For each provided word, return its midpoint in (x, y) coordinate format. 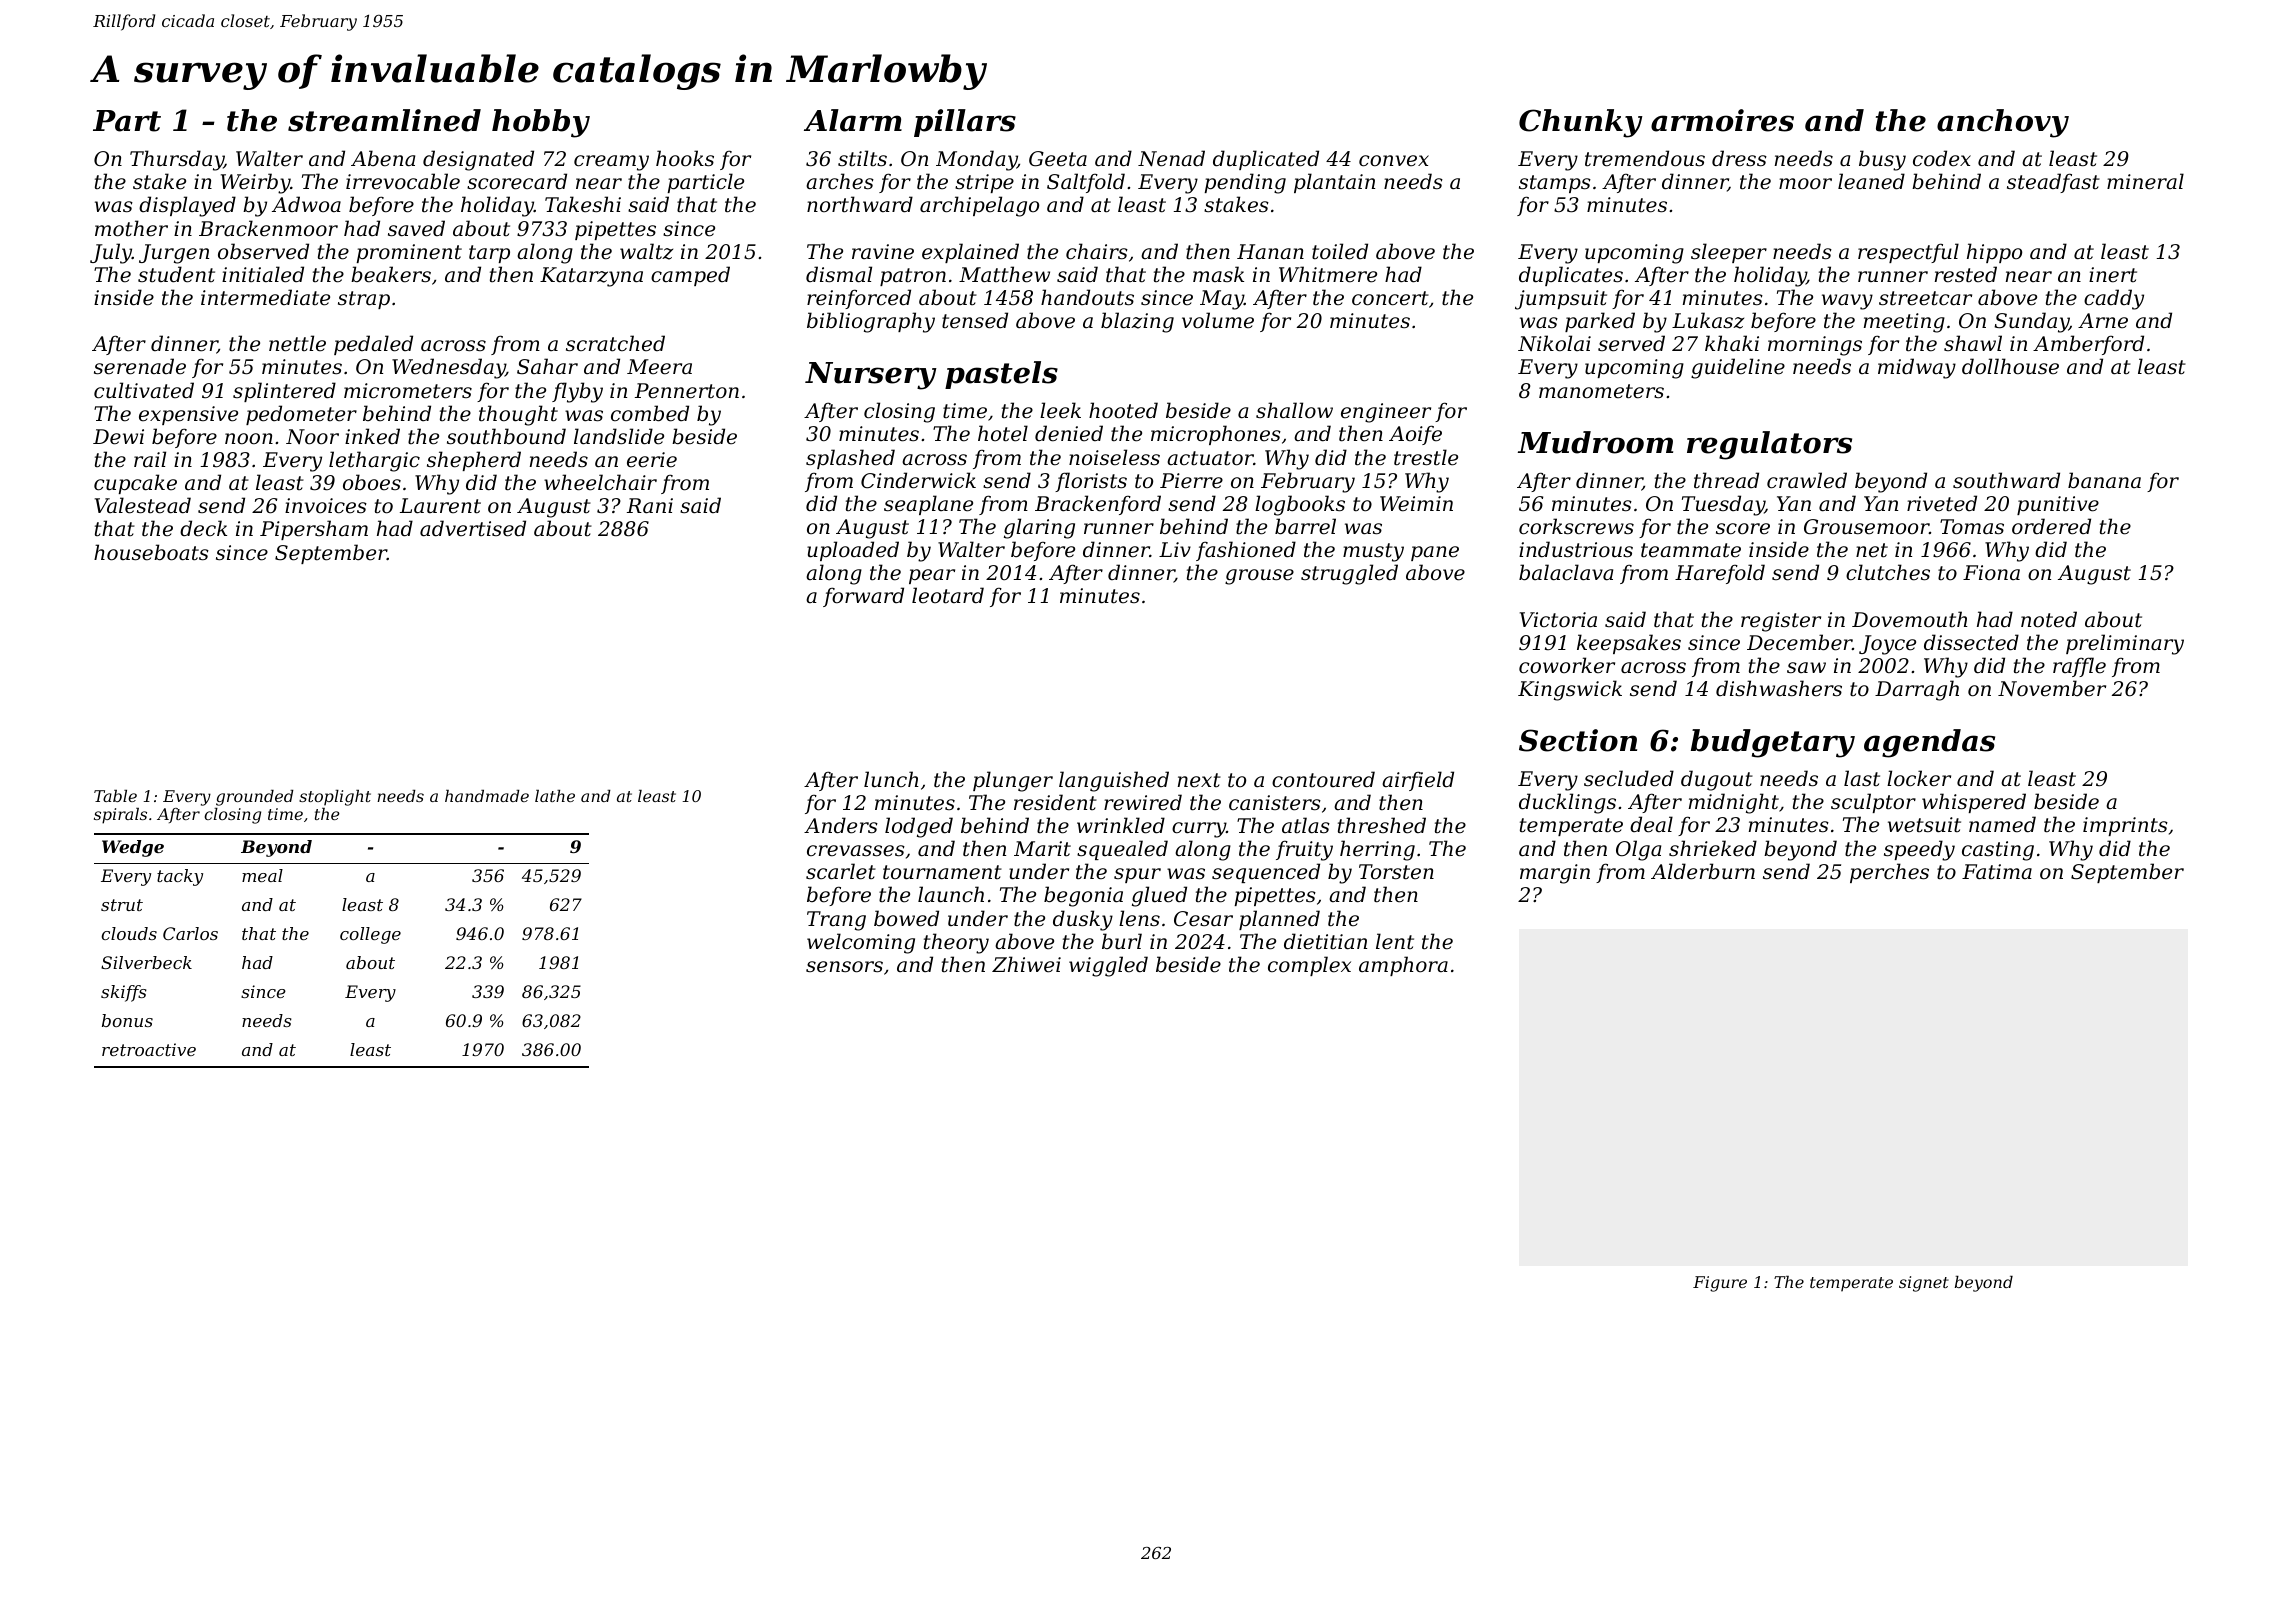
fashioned (1246, 551)
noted (2049, 619)
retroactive (149, 1049)
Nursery (871, 376)
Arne (2103, 321)
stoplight (335, 798)
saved (416, 228)
